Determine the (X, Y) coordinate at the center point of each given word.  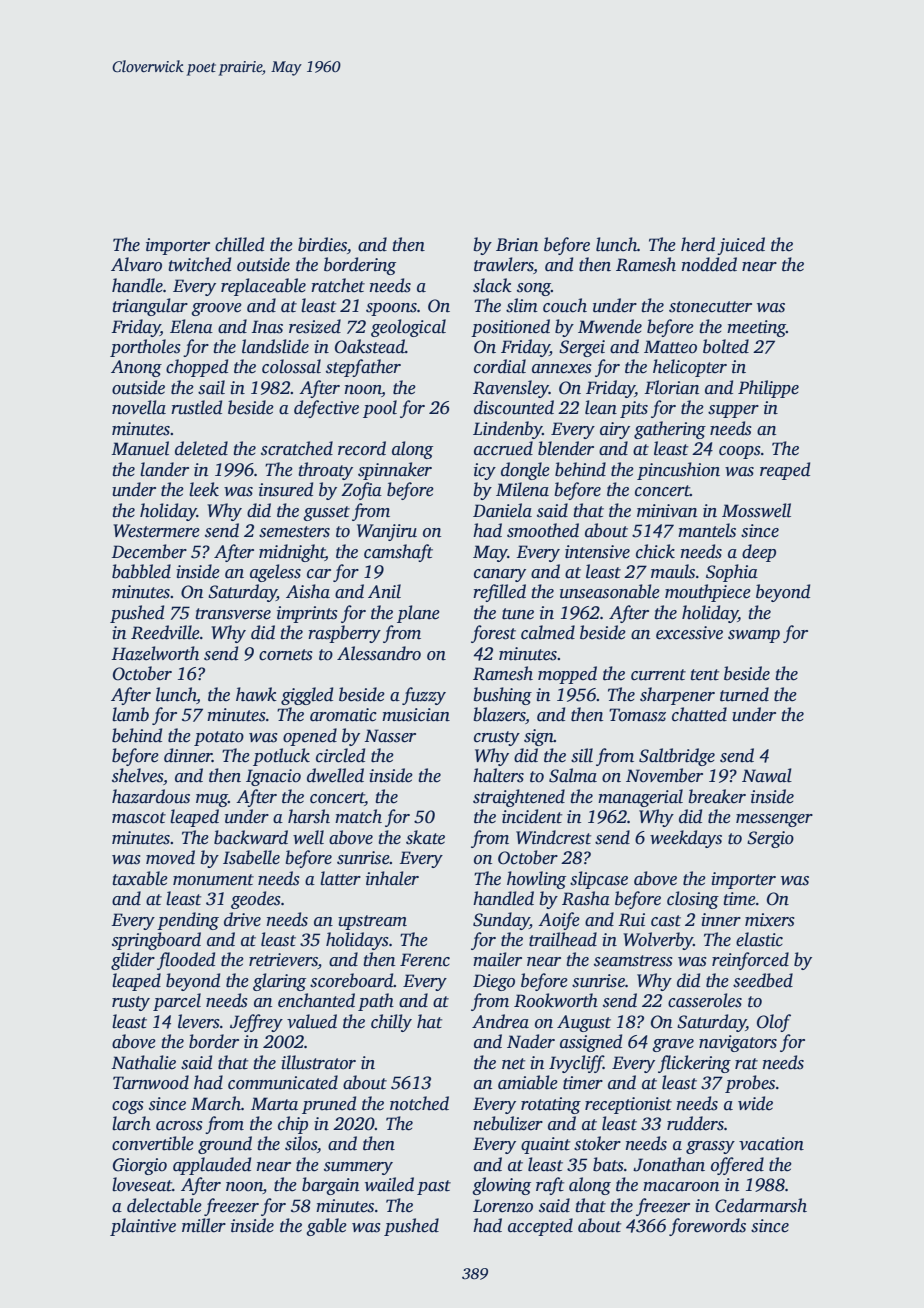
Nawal (767, 775)
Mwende (610, 326)
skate (425, 837)
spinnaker (395, 471)
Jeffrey (256, 1023)
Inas (267, 327)
